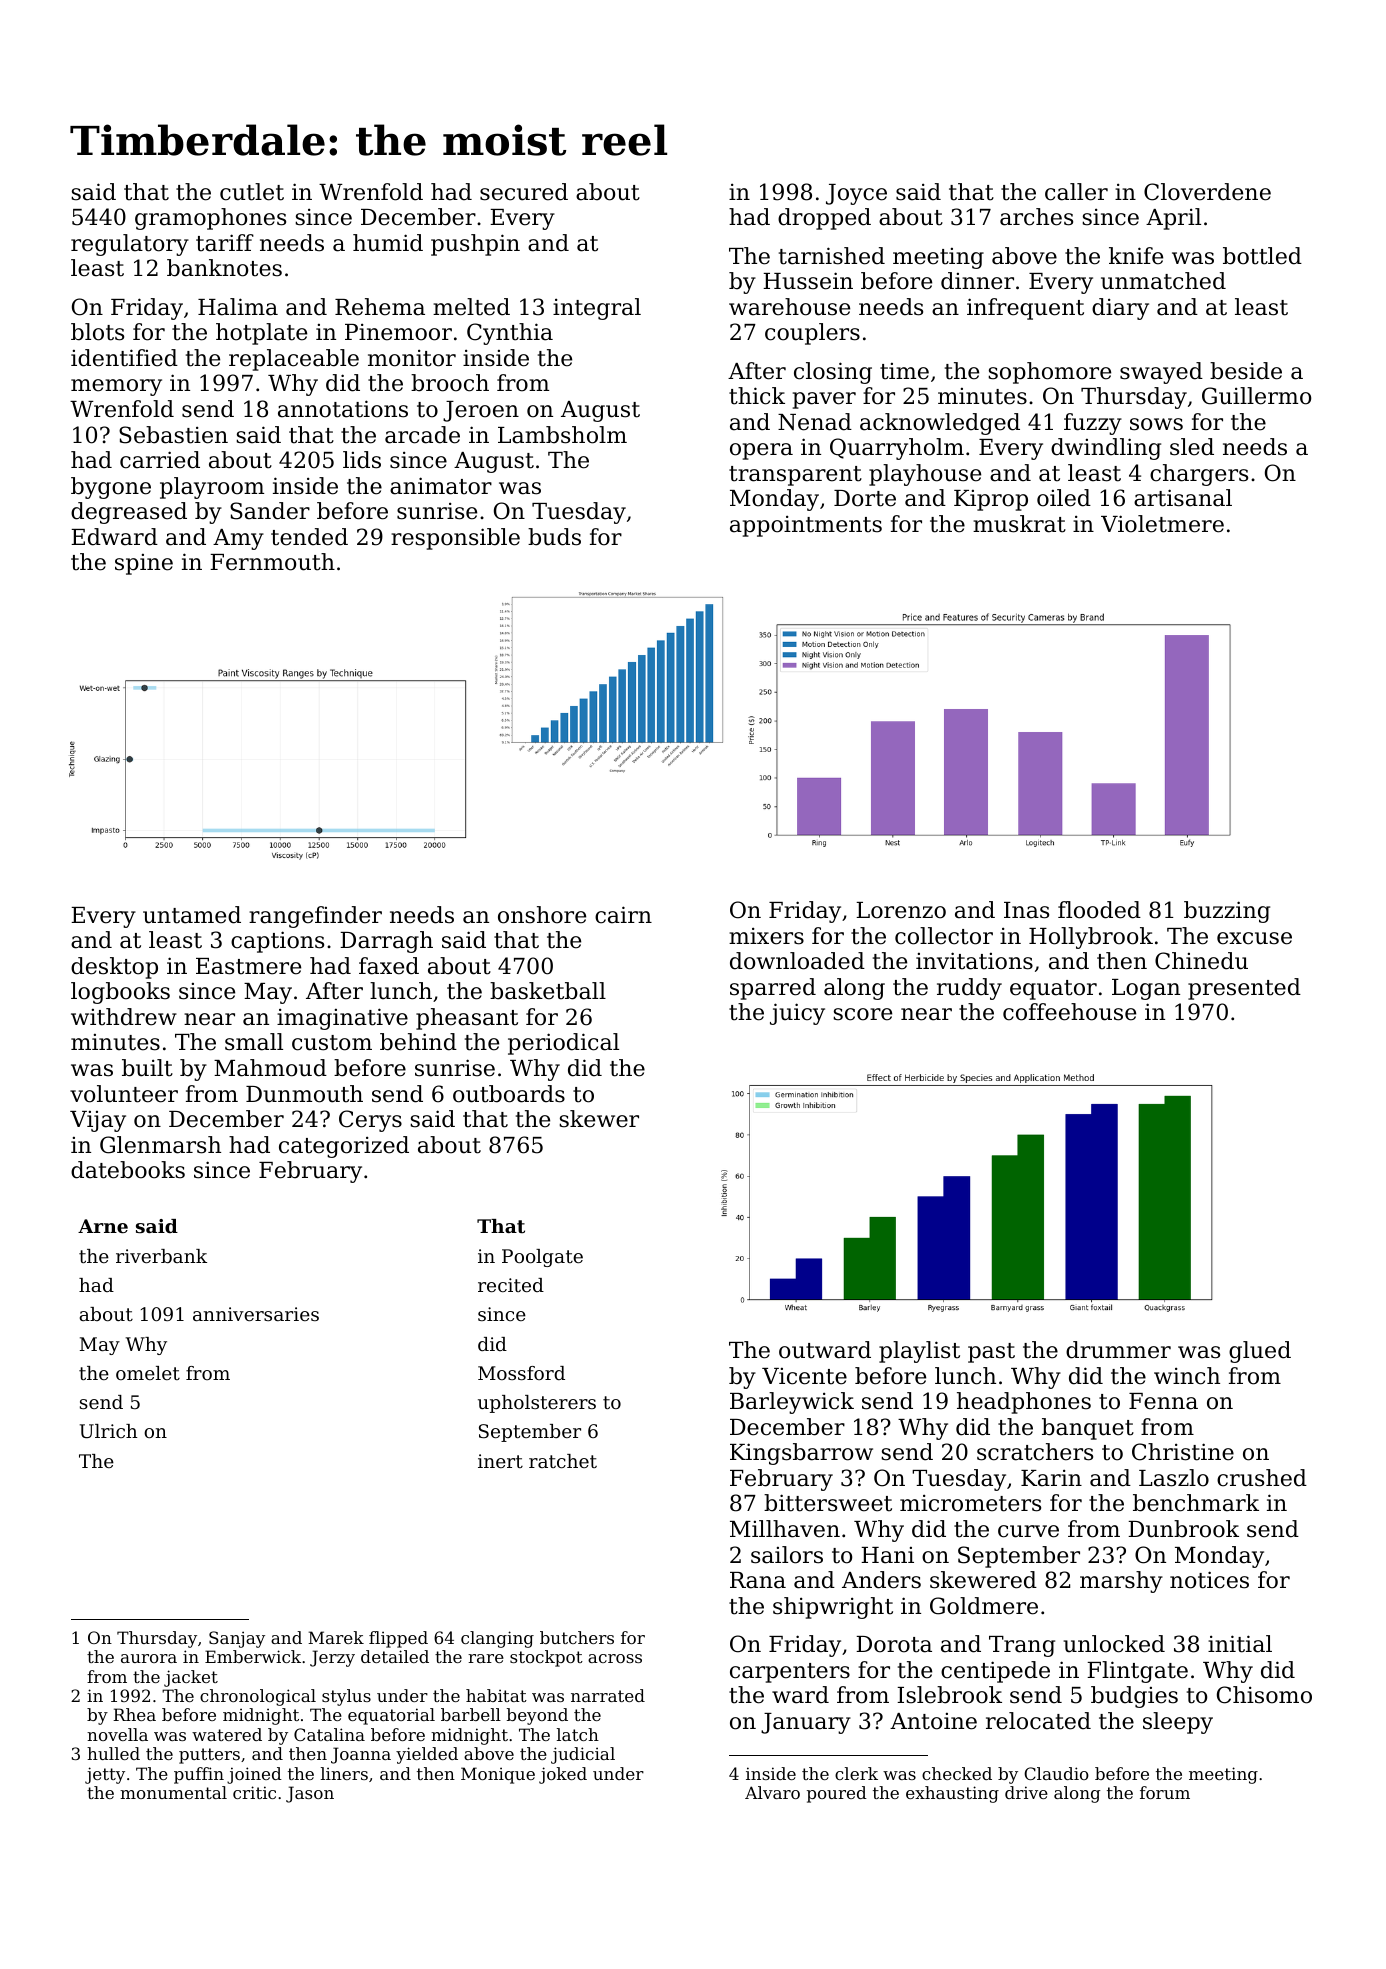 The height and width of the page is (1969, 1386). I want to click on hotplate, so click(261, 334).
